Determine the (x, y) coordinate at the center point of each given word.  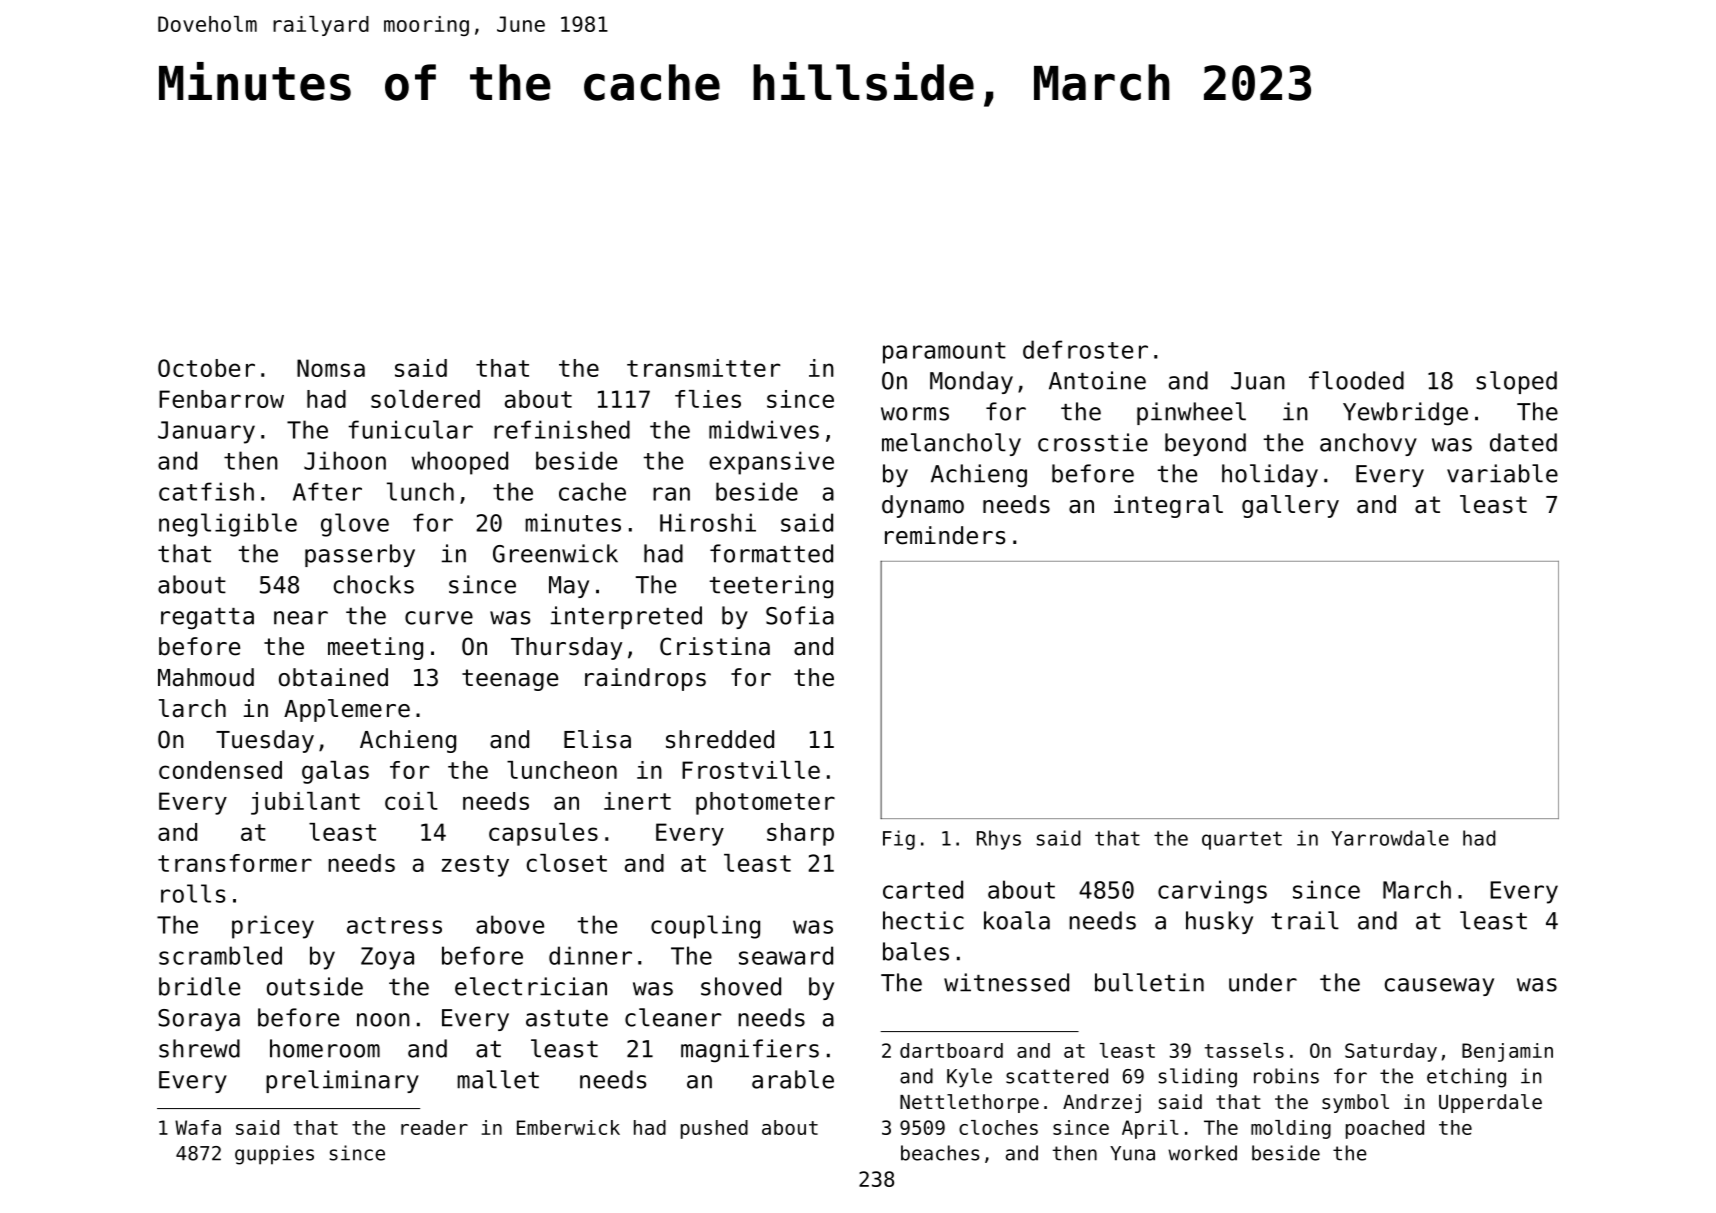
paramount (944, 353)
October (206, 368)
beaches (940, 1153)
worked (1202, 1153)
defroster (1085, 349)
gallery (1290, 506)
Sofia (800, 615)
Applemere (347, 710)
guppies (274, 1155)
